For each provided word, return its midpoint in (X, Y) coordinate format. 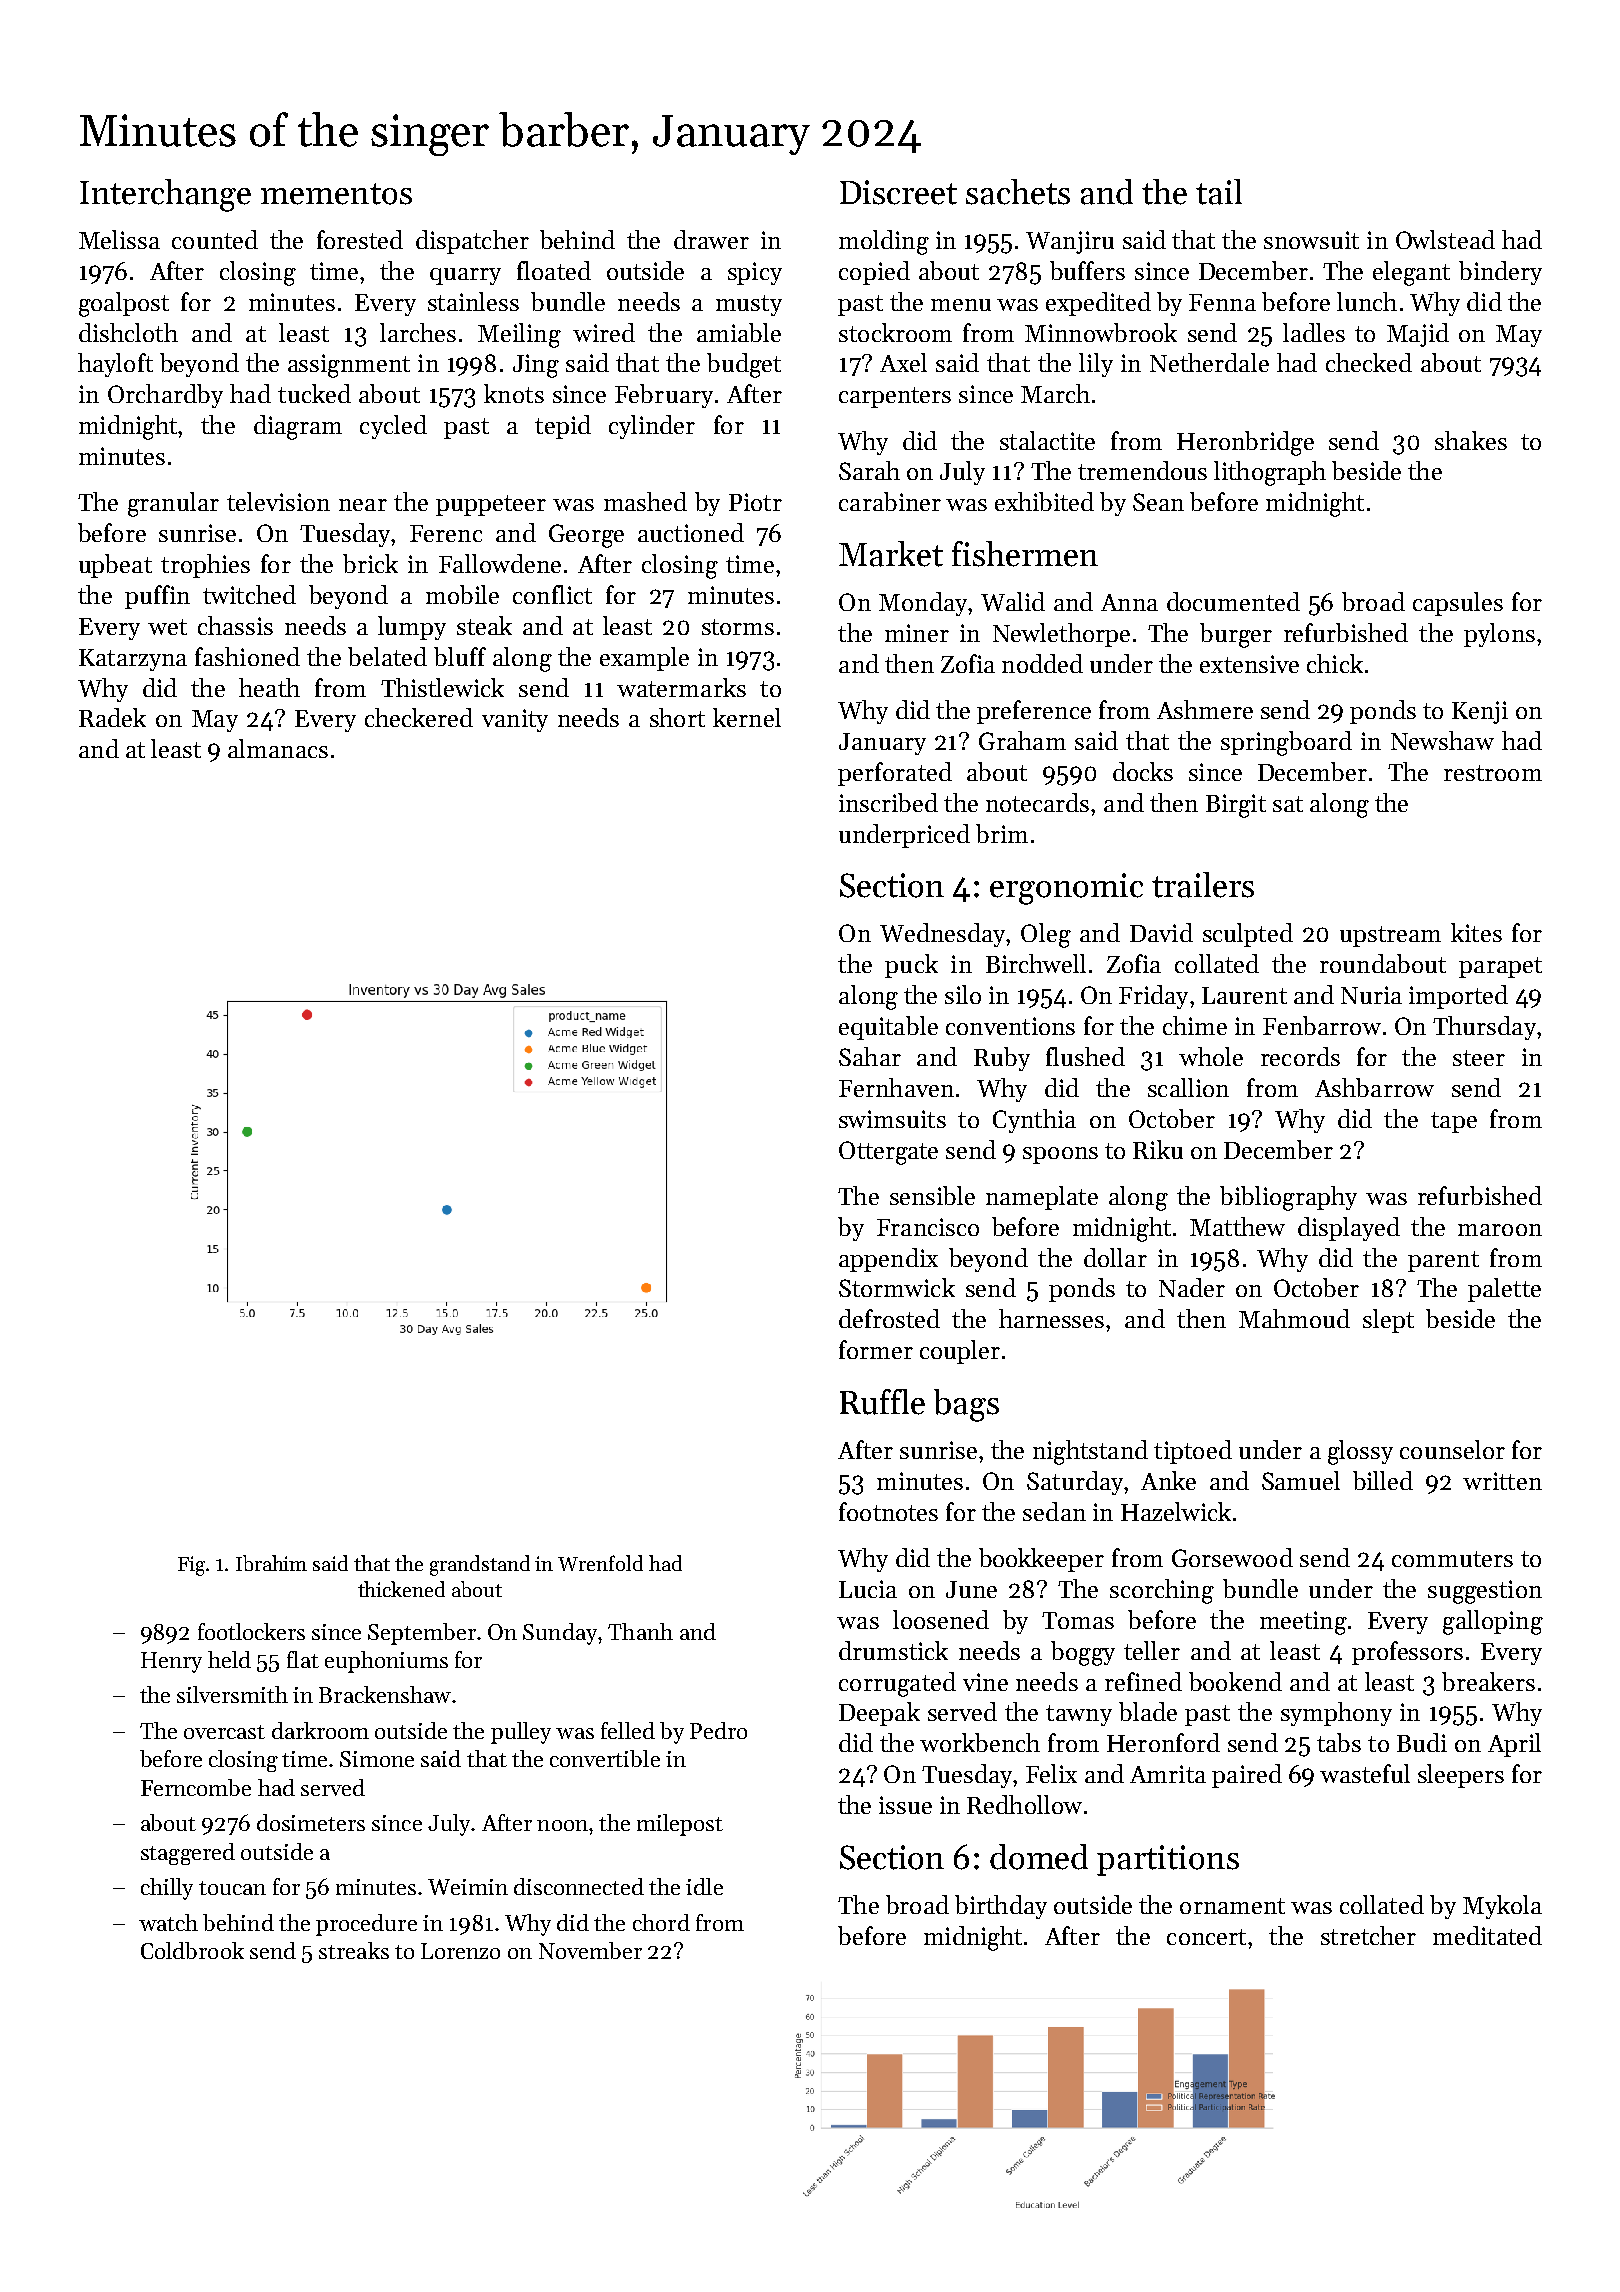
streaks (354, 1950)
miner (917, 633)
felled (628, 1730)
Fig (191, 1566)
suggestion (1485, 1592)
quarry (465, 276)
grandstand (480, 1565)
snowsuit (1311, 240)
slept (1388, 1321)
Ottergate (888, 1153)
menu (961, 305)
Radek (112, 717)
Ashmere (1205, 709)
